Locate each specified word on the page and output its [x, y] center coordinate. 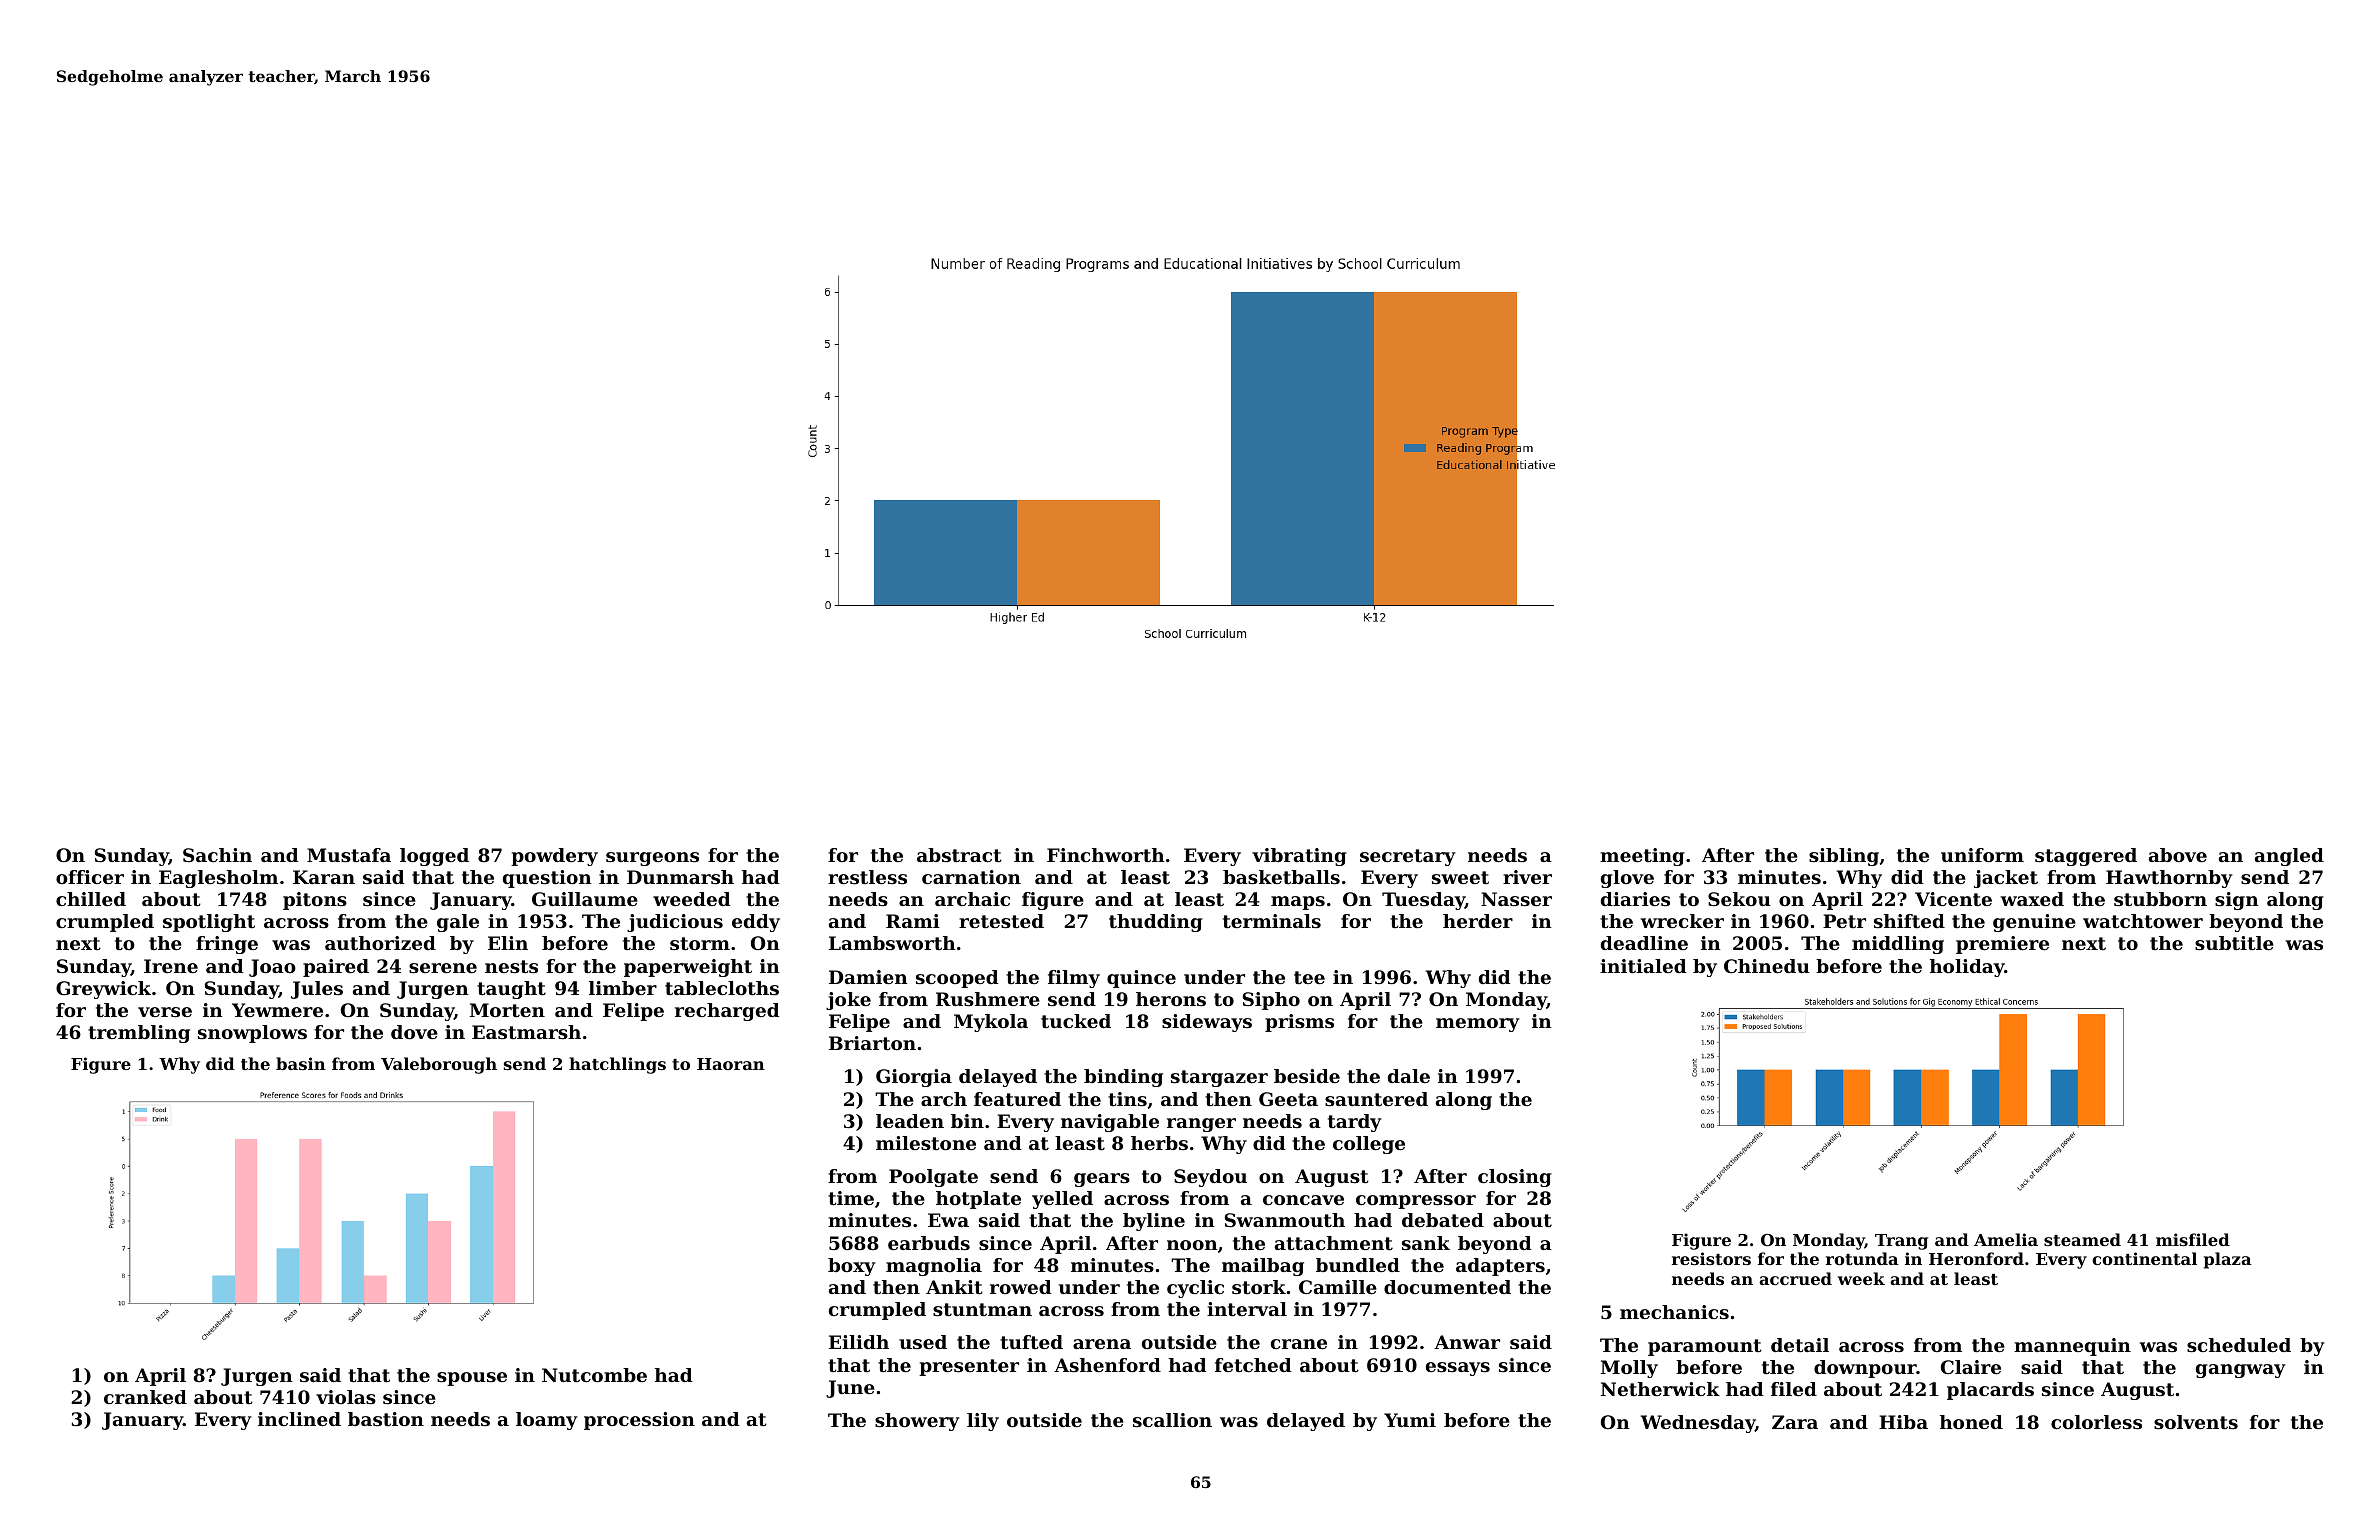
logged [434, 857]
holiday [1967, 968]
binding [1123, 1078]
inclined [299, 1419]
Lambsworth [892, 943]
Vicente [1953, 899]
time [851, 1198]
